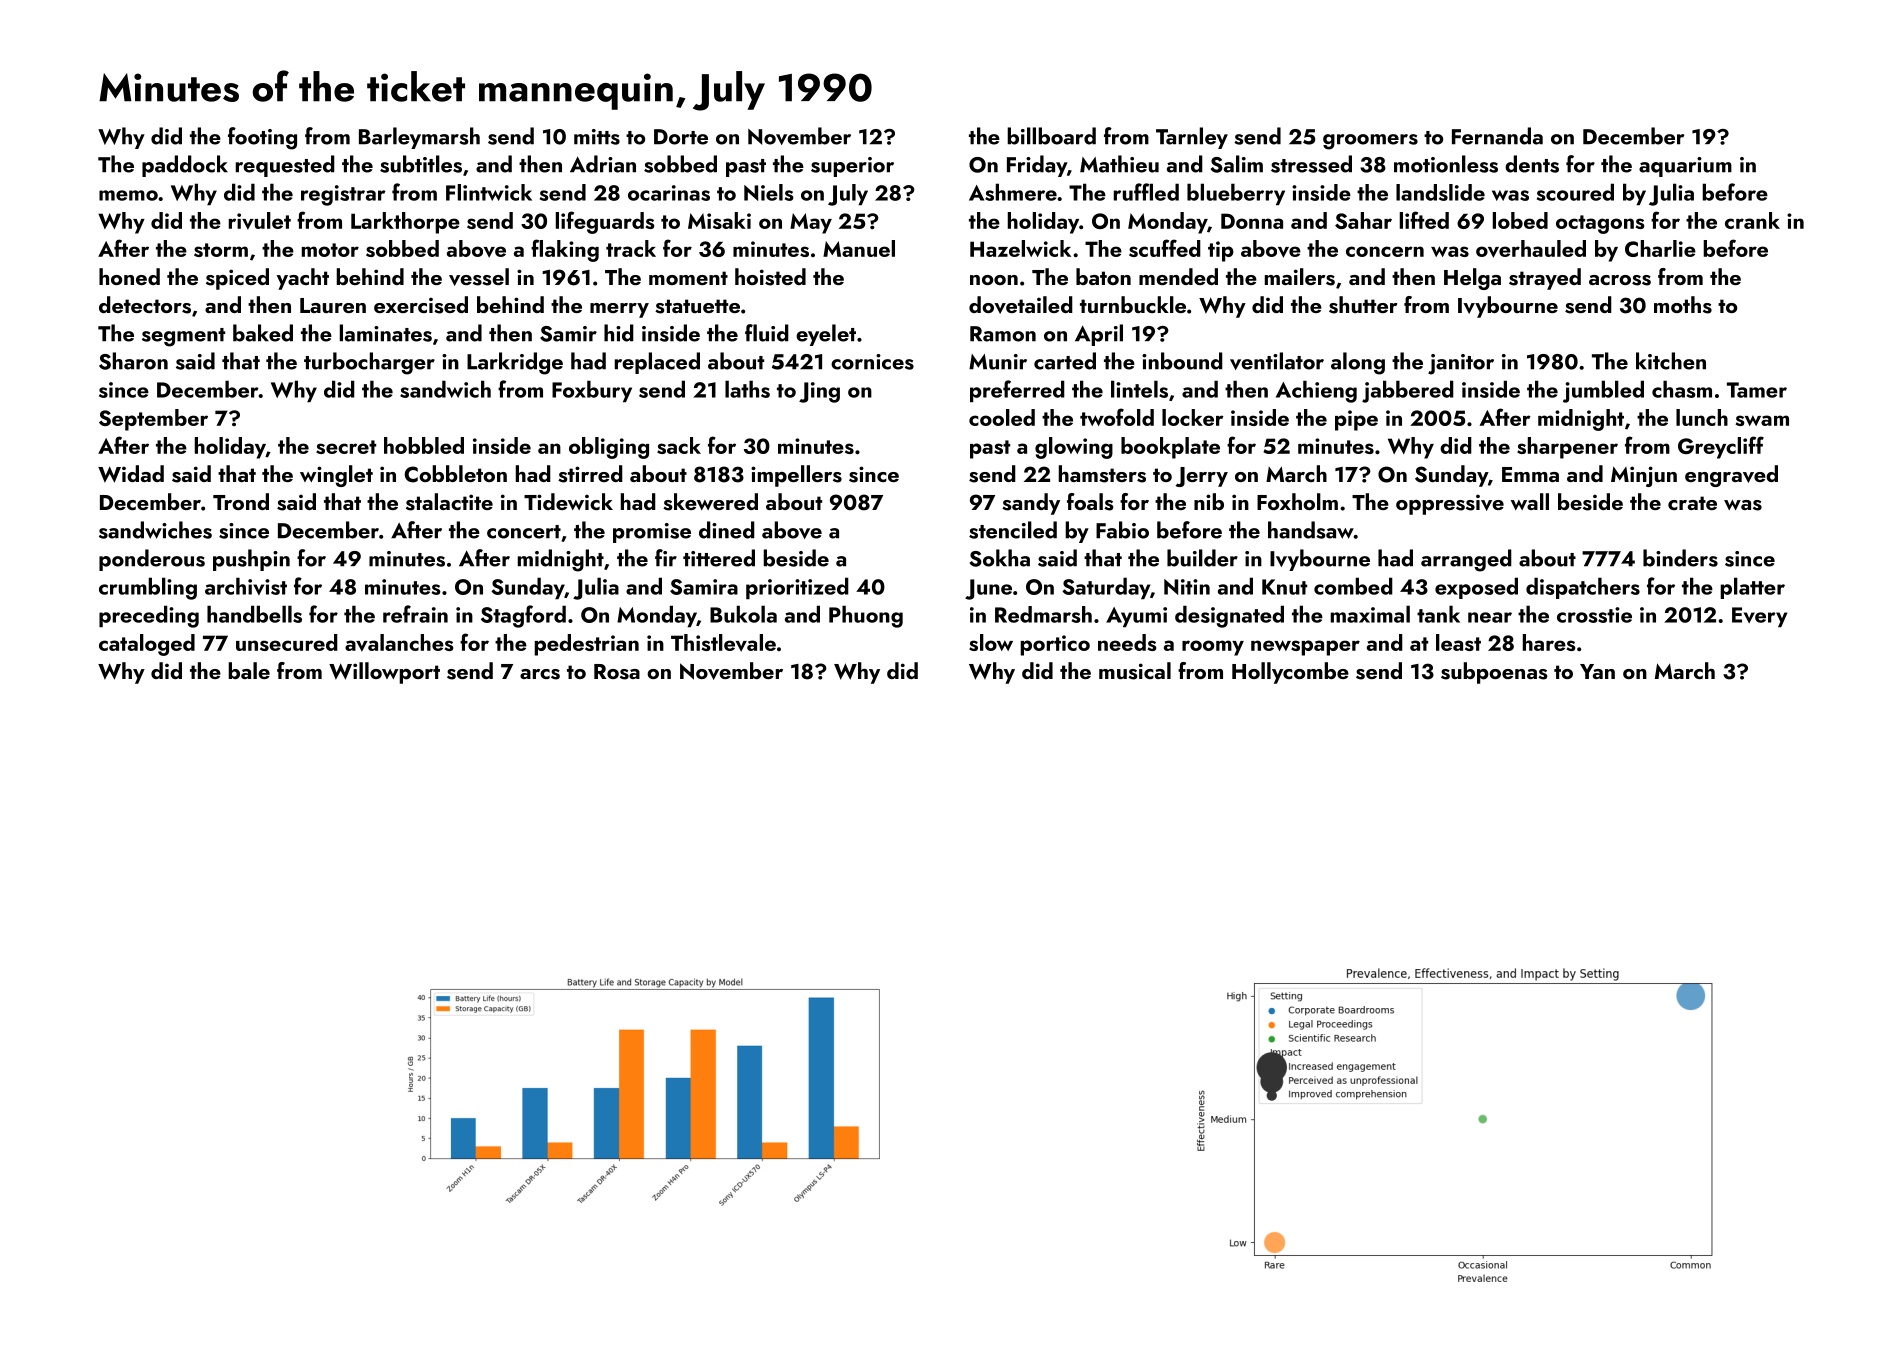  I want to click on crank, so click(1752, 220).
